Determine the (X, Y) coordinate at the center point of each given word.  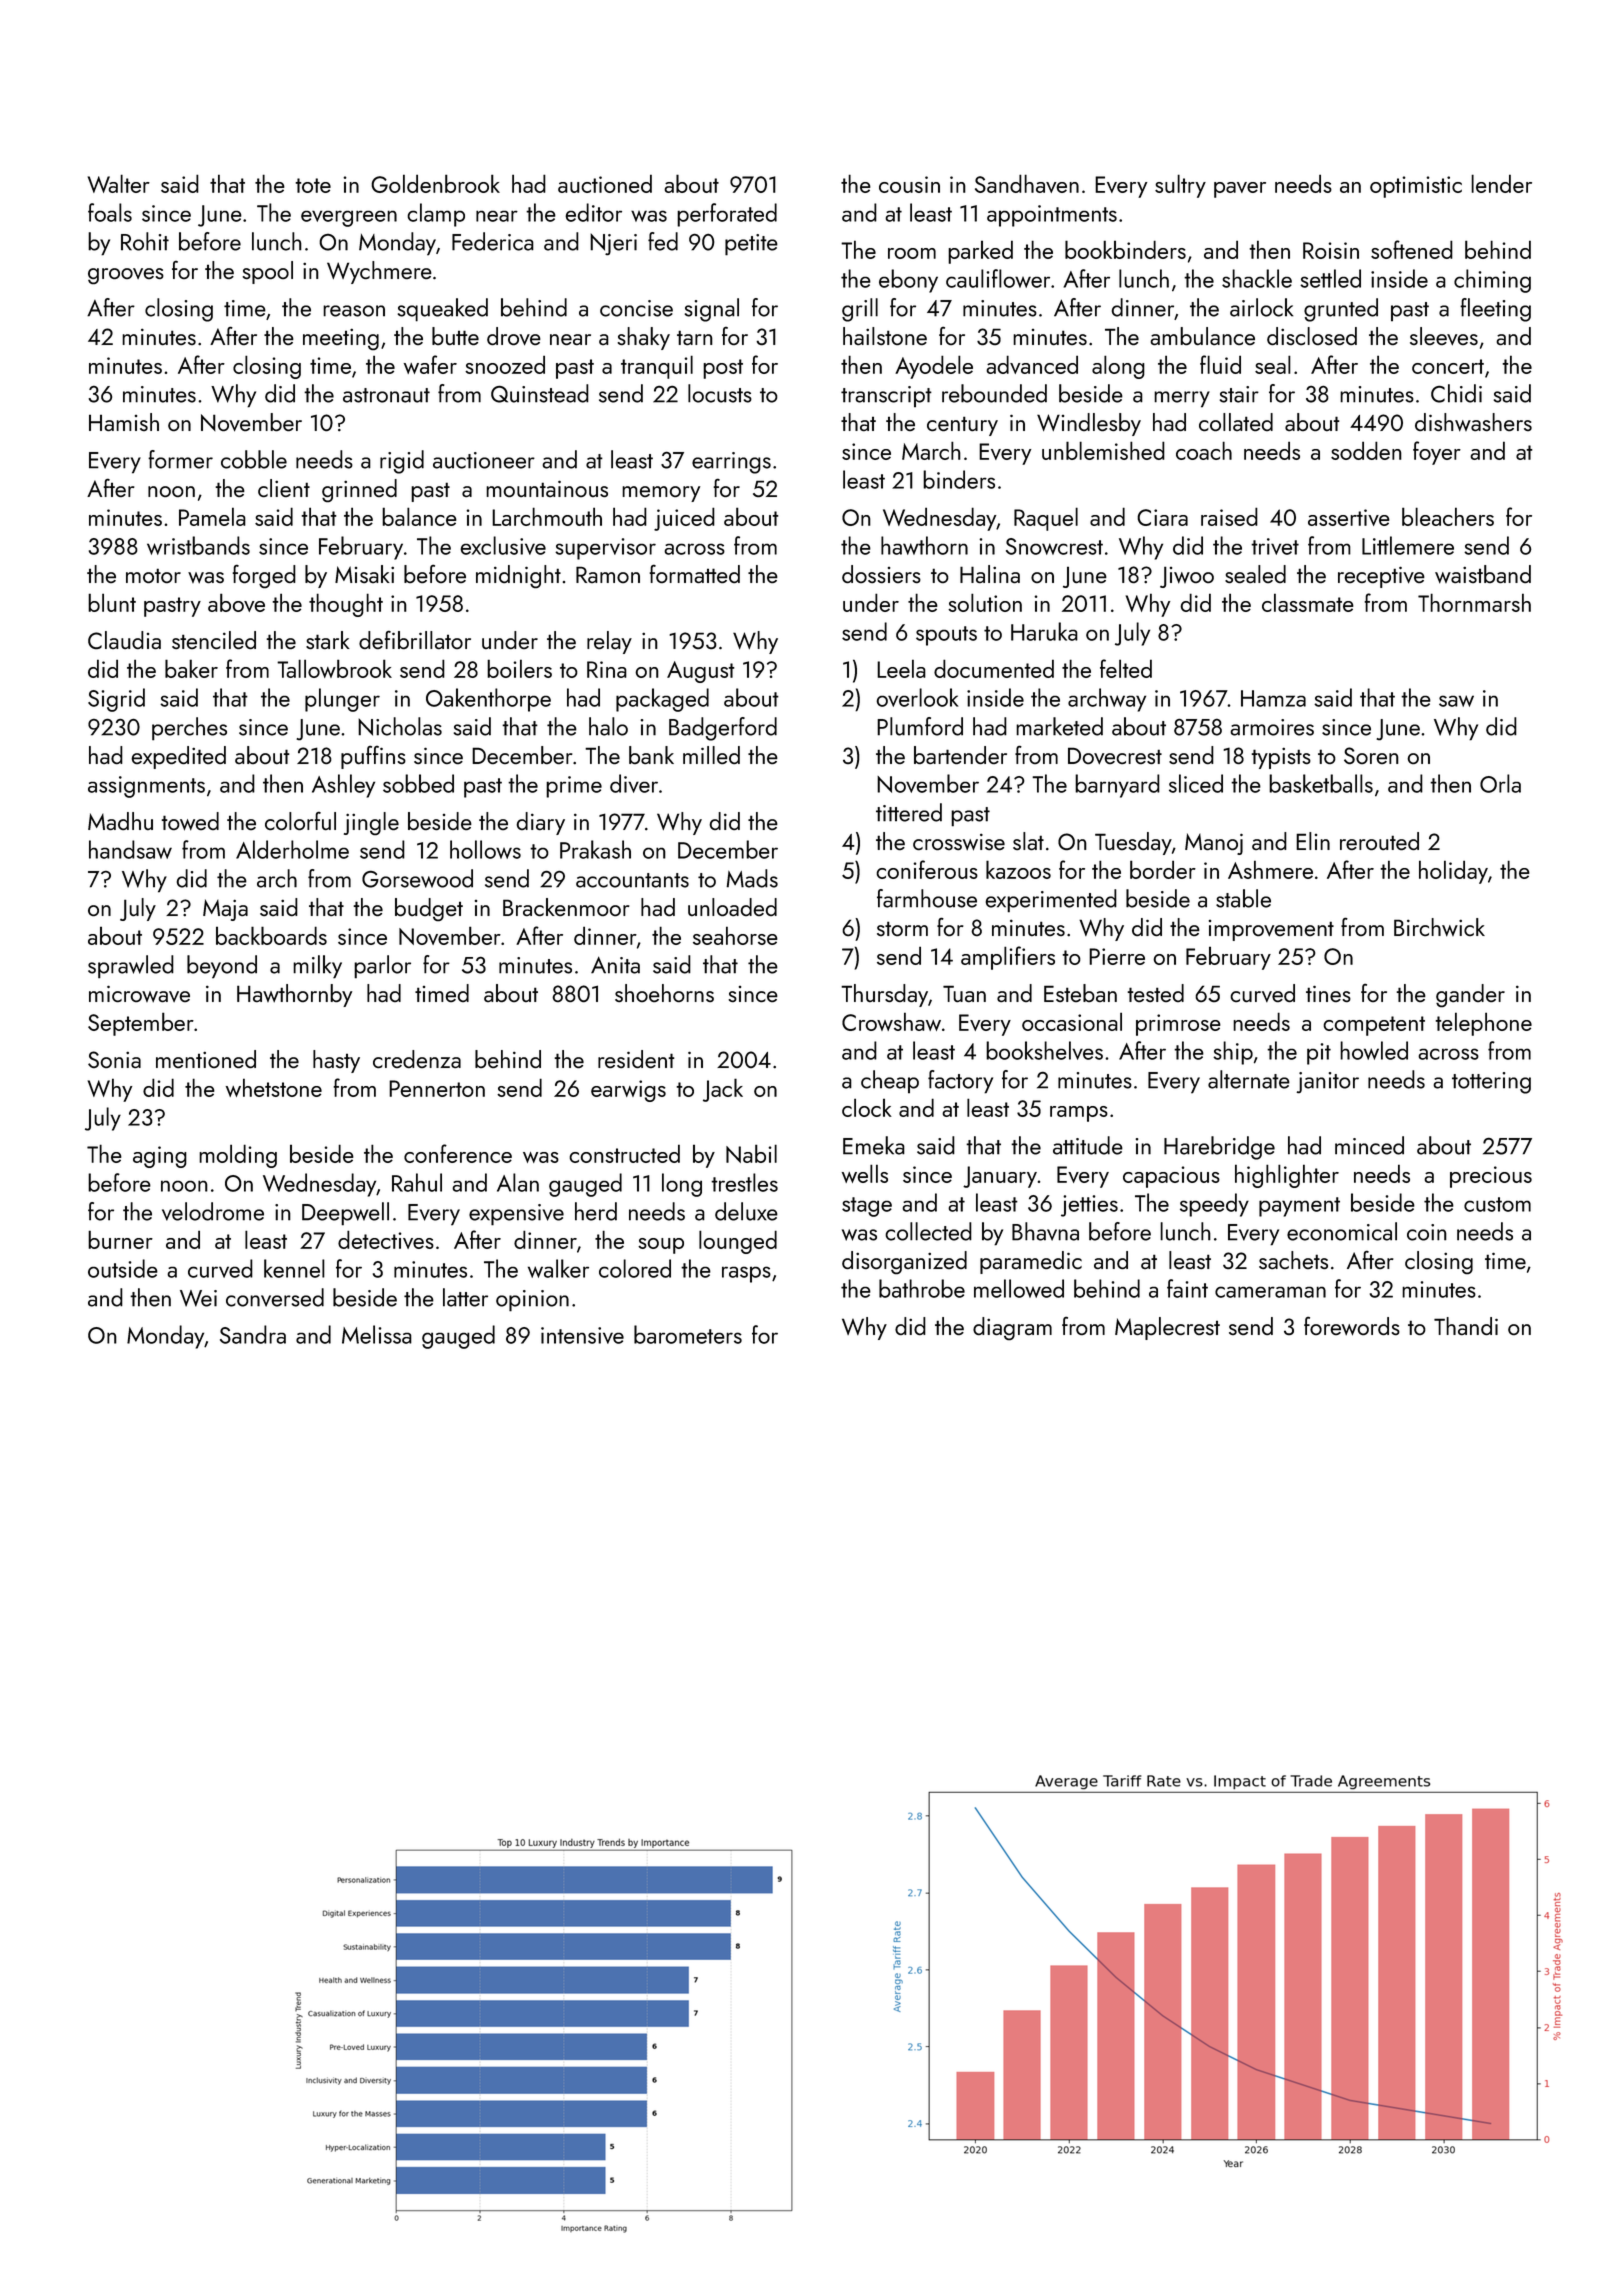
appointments (1052, 216)
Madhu (120, 821)
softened (1412, 249)
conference (458, 1153)
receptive (1381, 577)
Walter (119, 183)
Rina (607, 669)
